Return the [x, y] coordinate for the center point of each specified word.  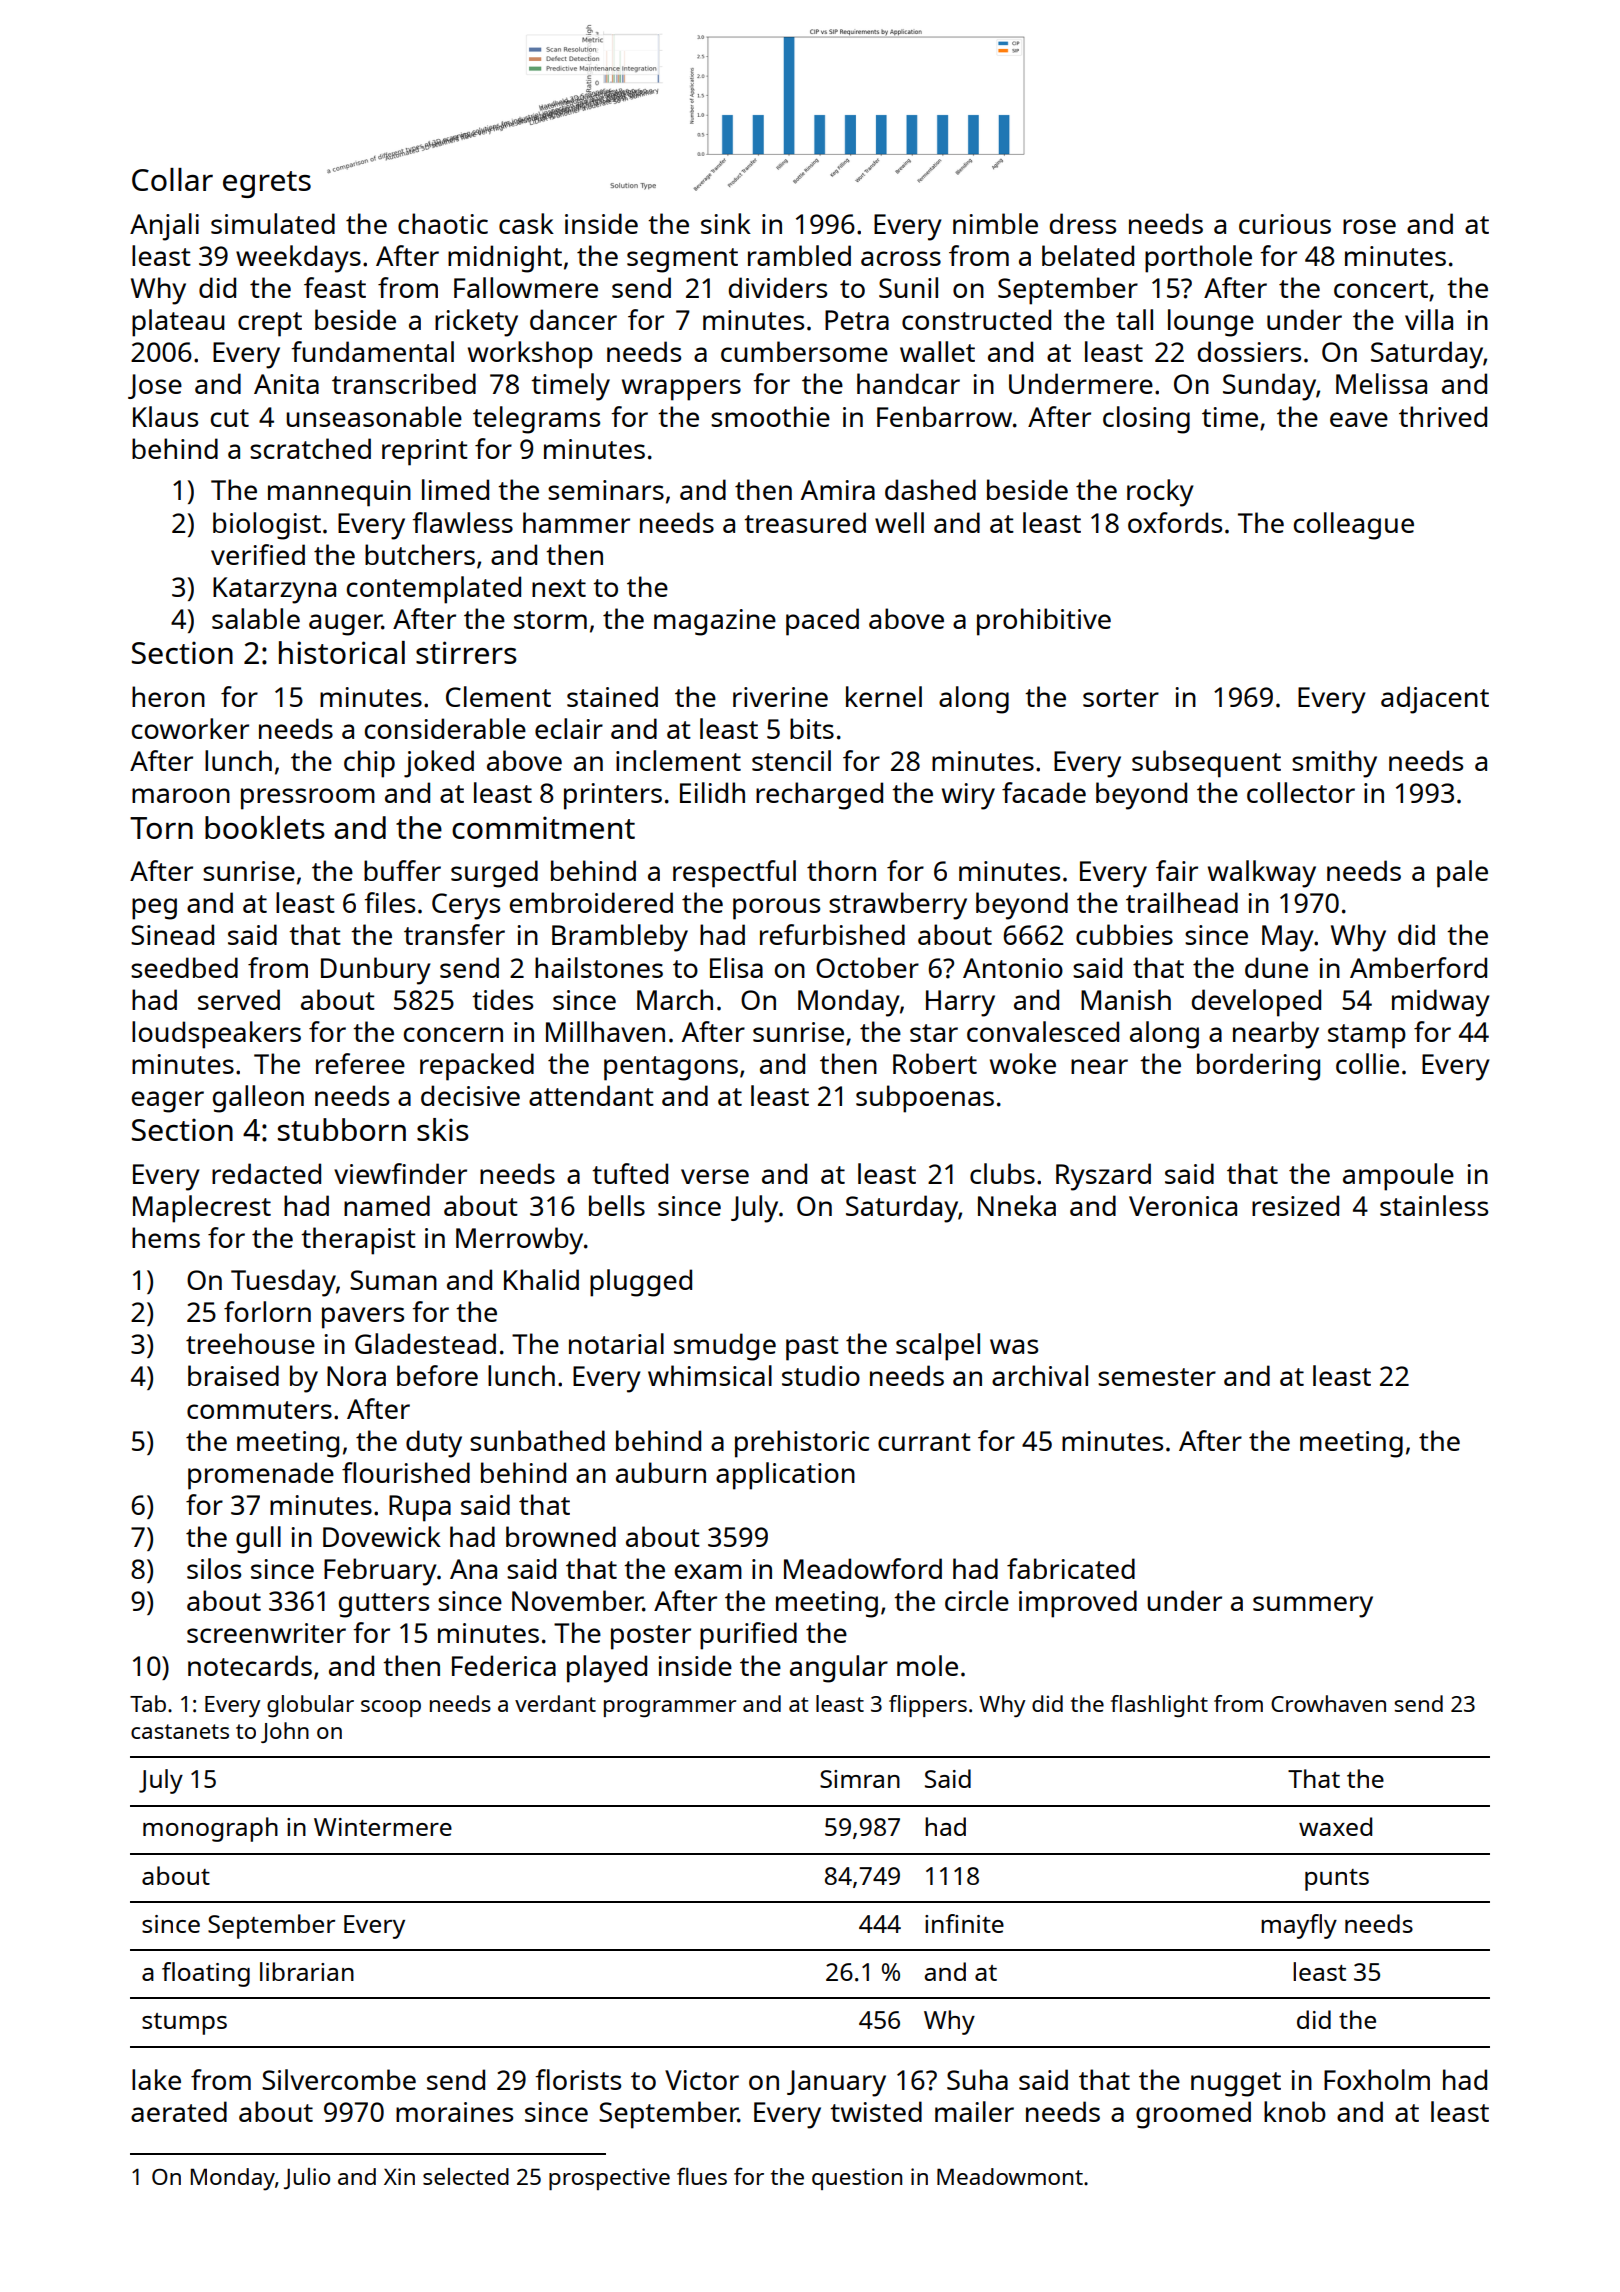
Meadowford [863, 1568]
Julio [307, 2178]
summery [1313, 1607]
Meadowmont [1010, 2176]
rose [1369, 226]
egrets [267, 184]
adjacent [1435, 700]
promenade [261, 1476]
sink [726, 223]
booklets [265, 827]
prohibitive [1044, 622]
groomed [1193, 2115]
